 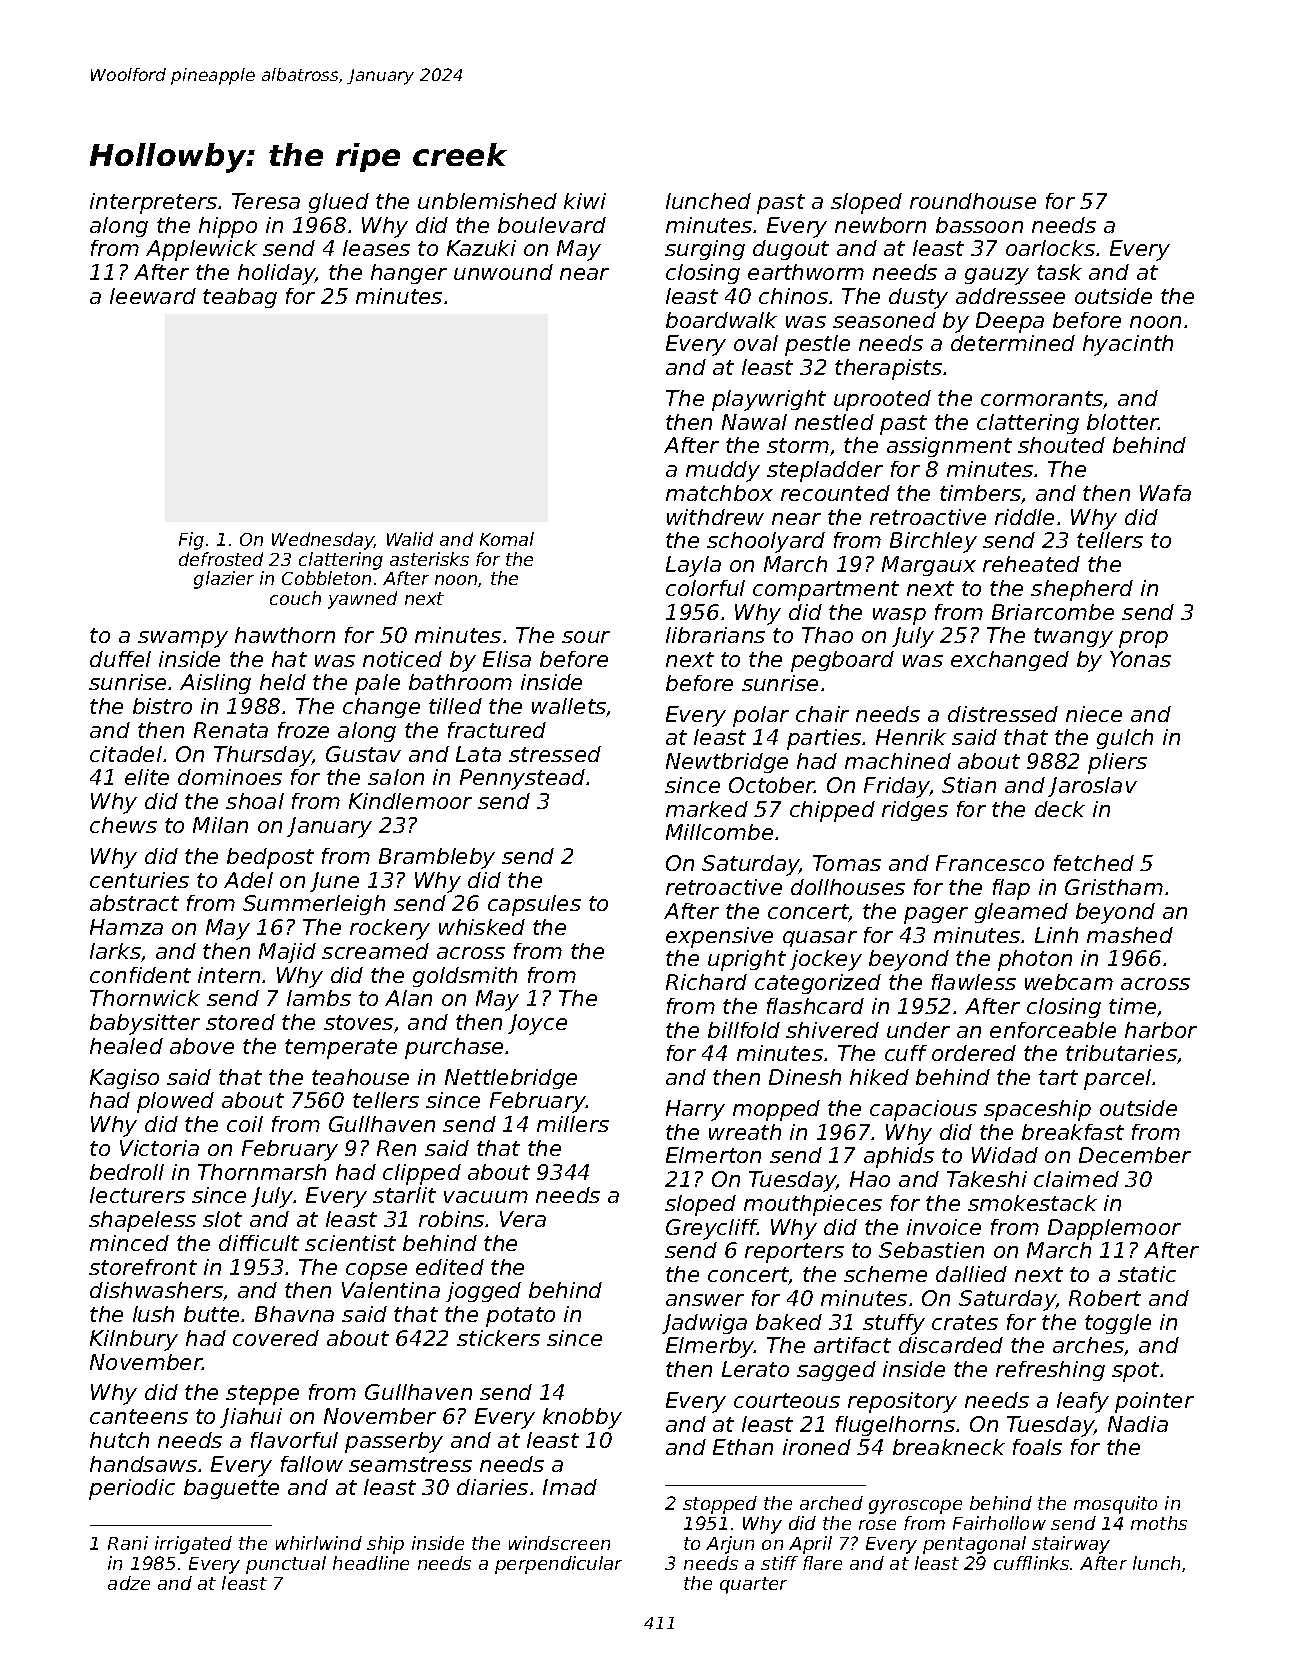 I want to click on stored, so click(x=240, y=1022).
